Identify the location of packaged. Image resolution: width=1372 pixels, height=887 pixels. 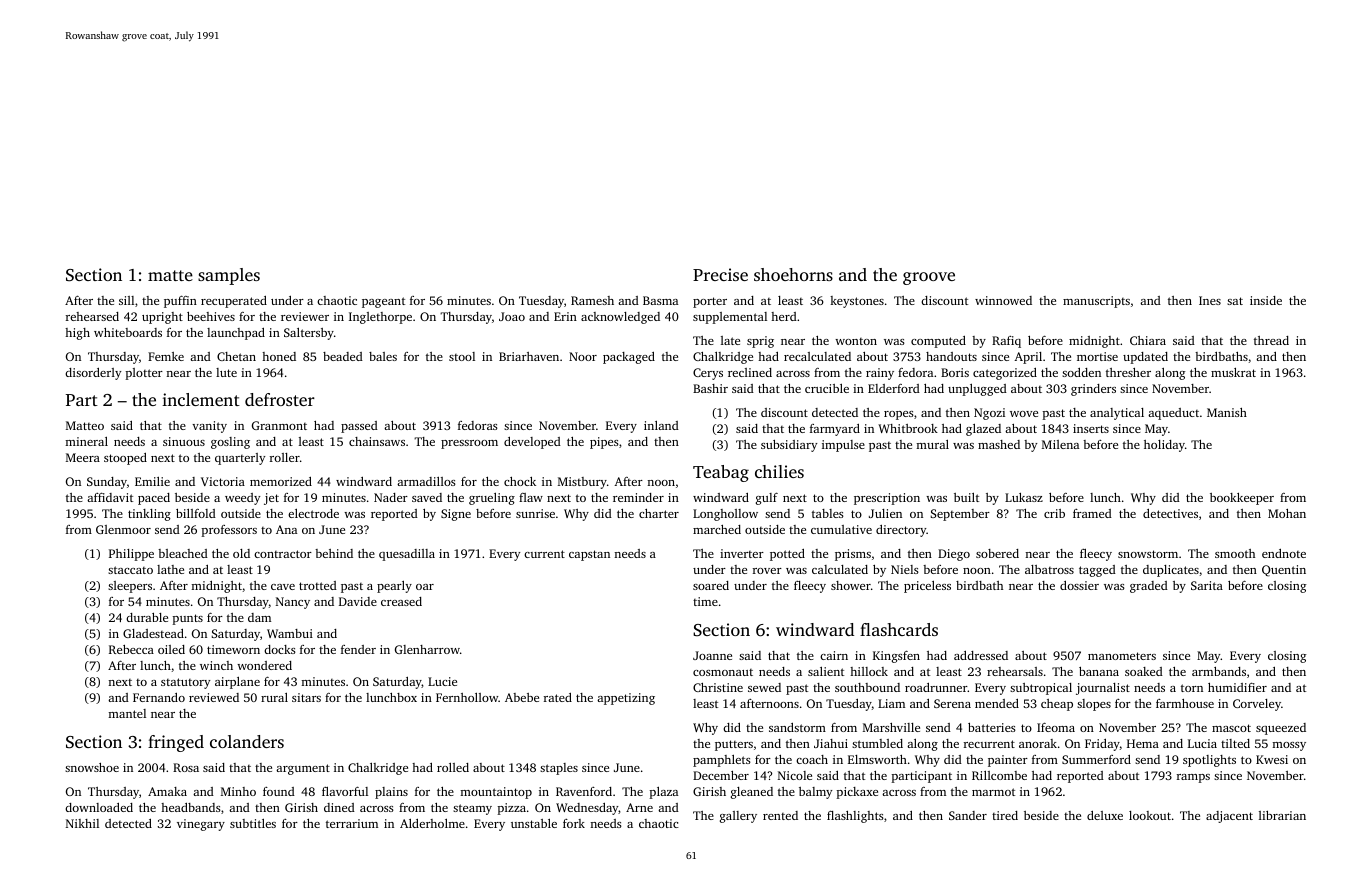
(629, 358).
